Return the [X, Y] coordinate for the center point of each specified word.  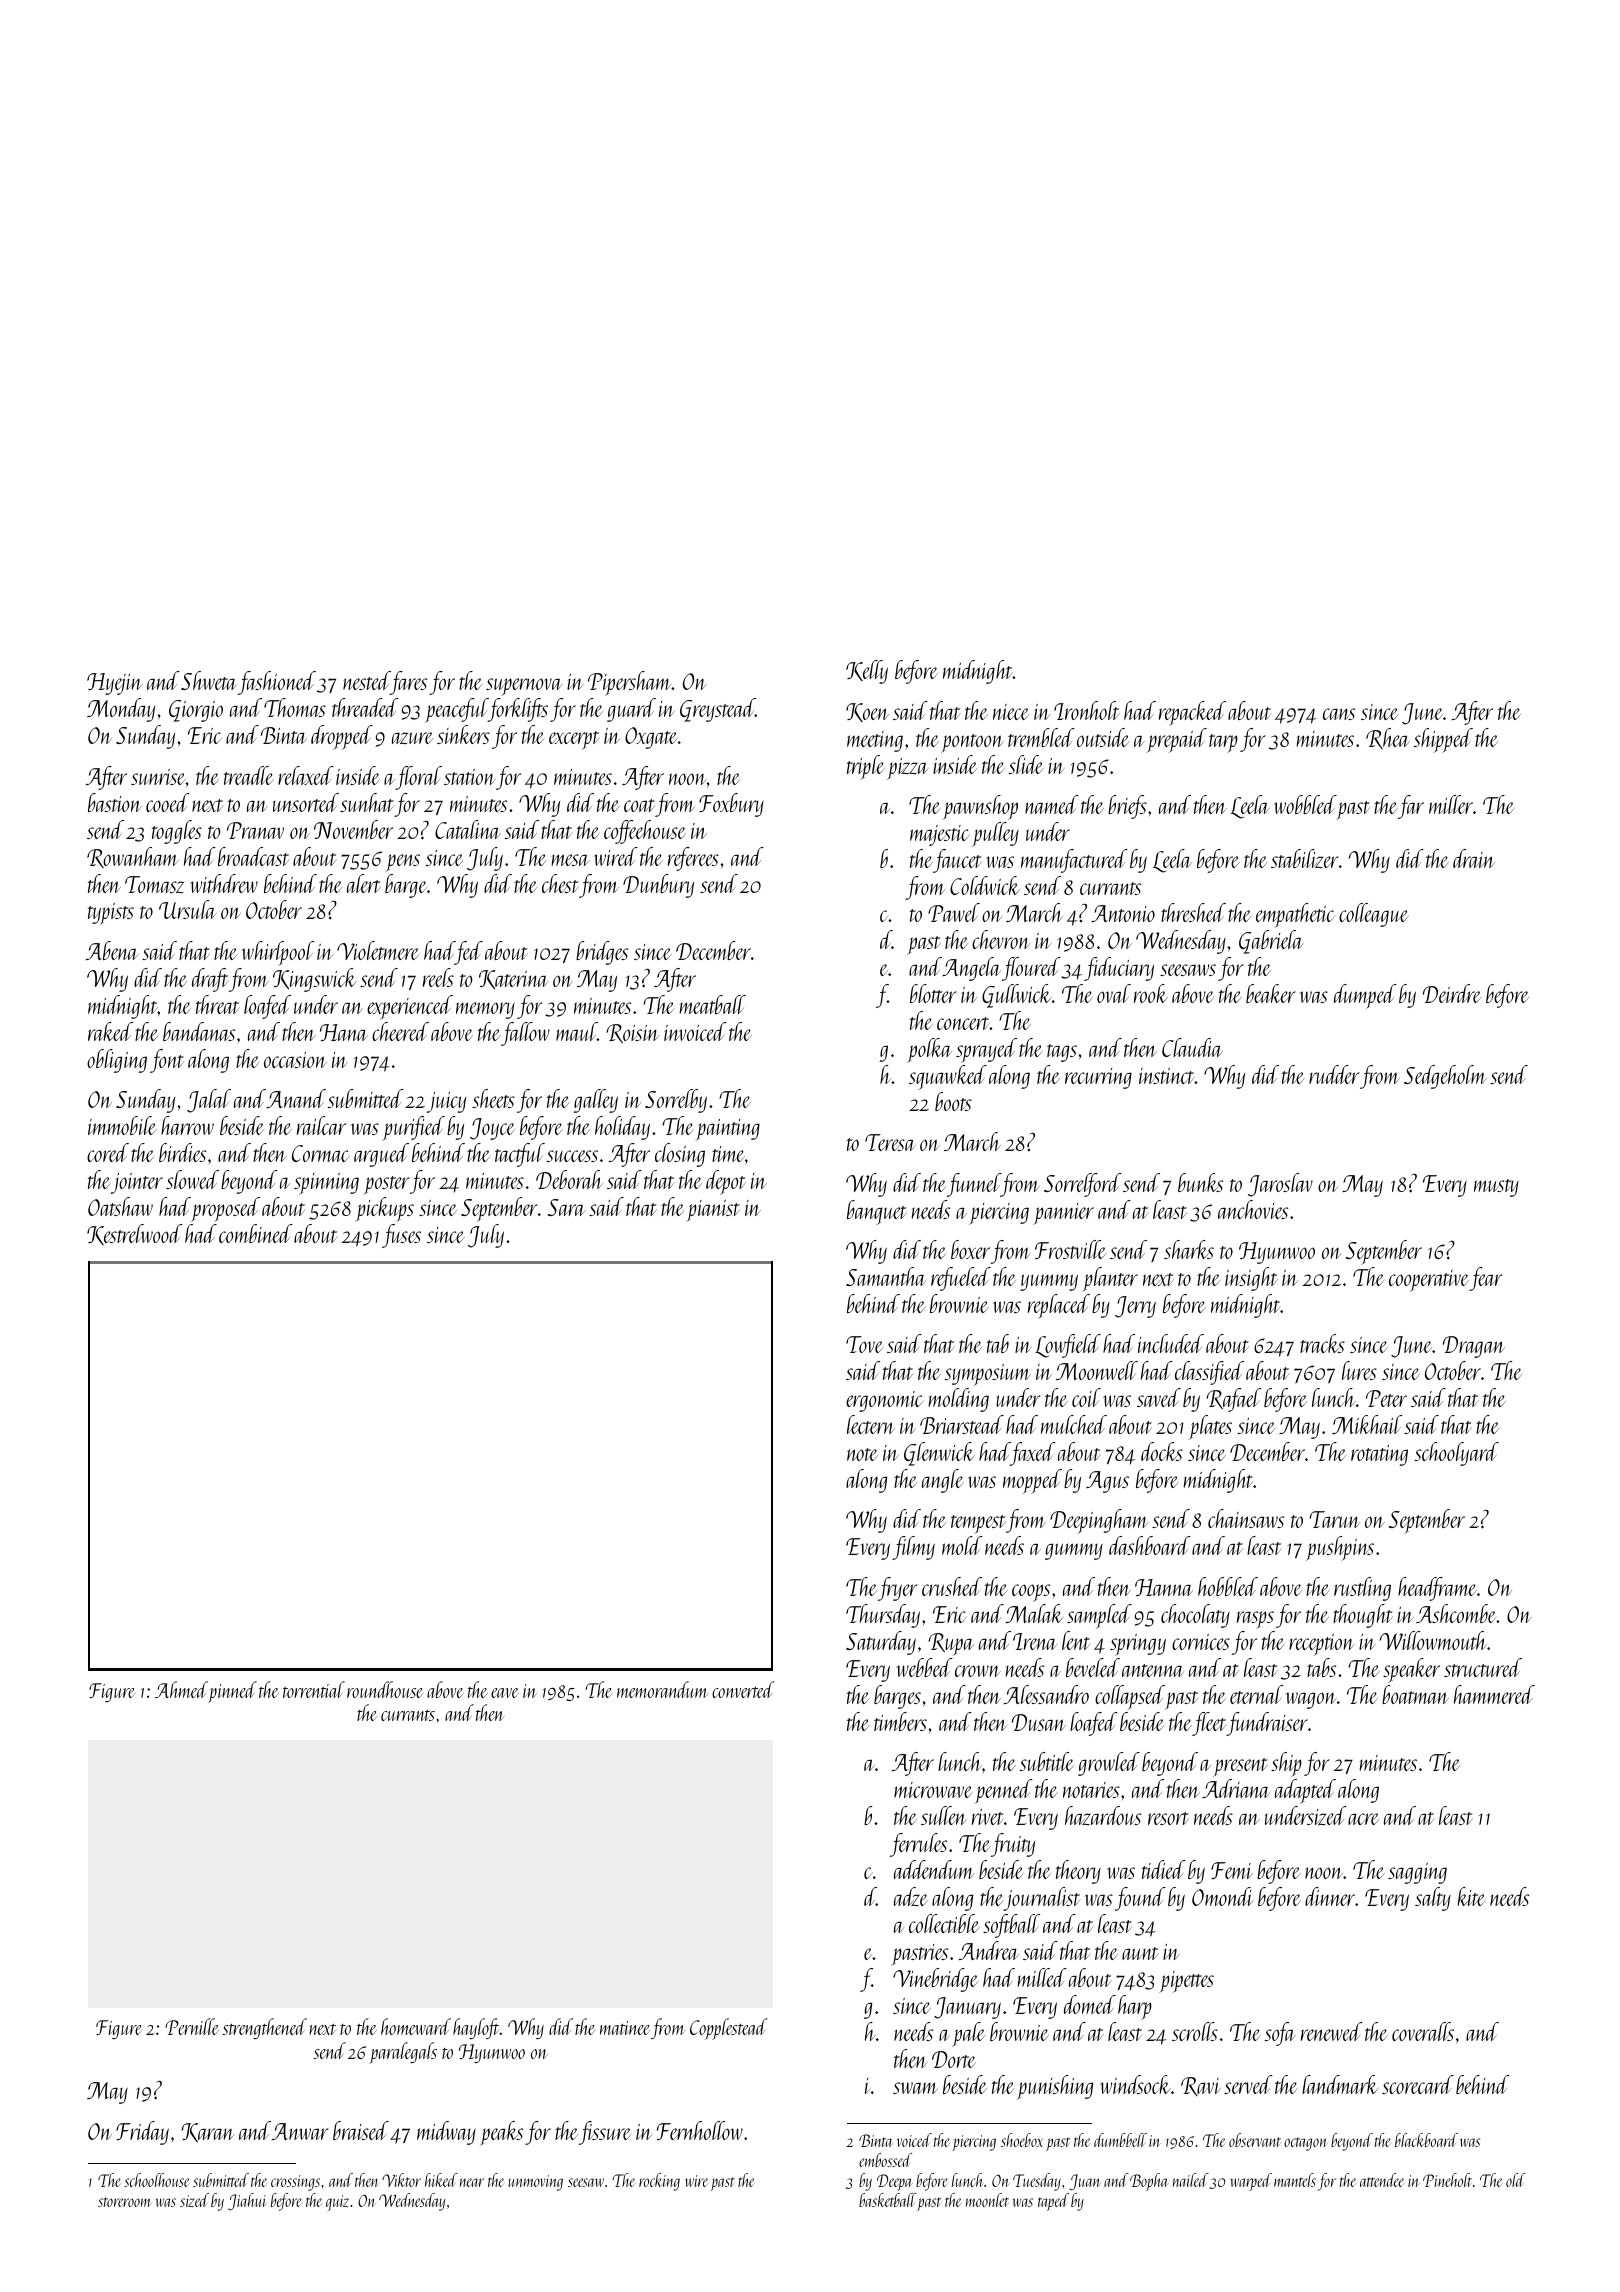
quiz [337, 2203]
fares [408, 683]
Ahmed [181, 1689]
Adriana [1236, 1788]
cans [1339, 714]
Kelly [867, 672]
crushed [952, 1586]
